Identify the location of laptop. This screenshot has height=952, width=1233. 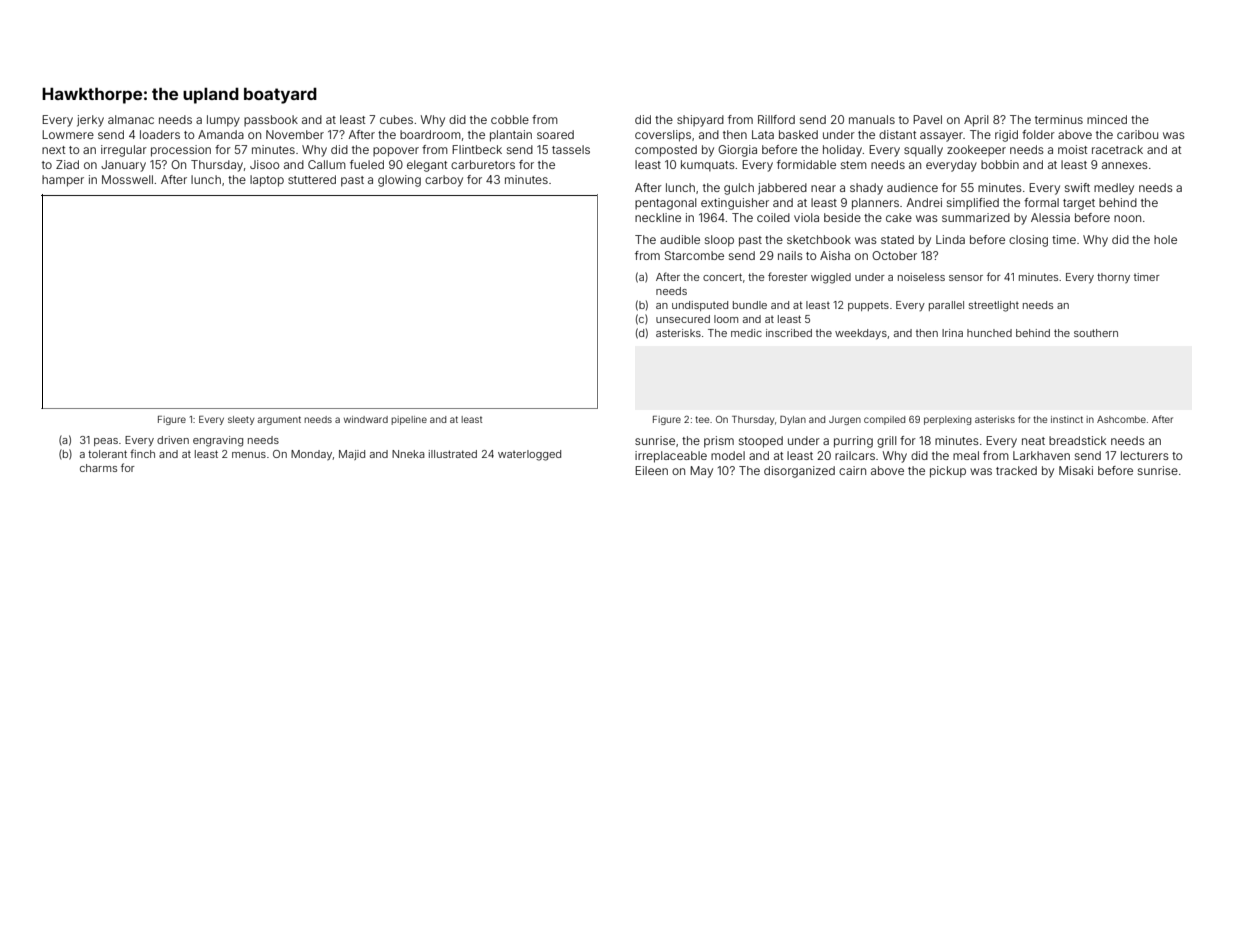
(267, 181).
